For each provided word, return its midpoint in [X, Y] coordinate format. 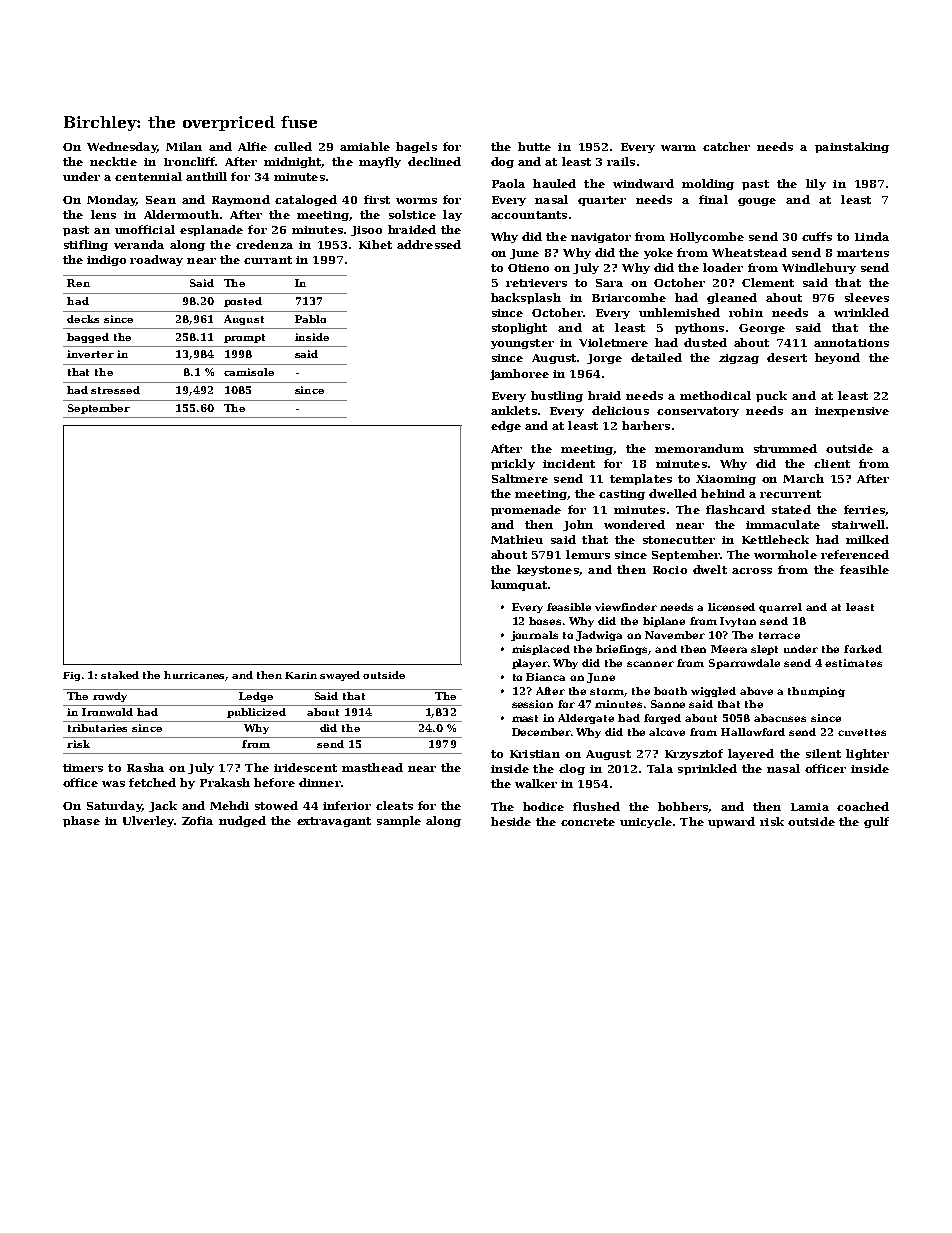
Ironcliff [189, 161]
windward [643, 183]
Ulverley [148, 821]
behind [723, 493]
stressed [115, 390]
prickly [513, 464]
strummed [785, 448]
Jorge [604, 359]
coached [863, 806]
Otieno [528, 268]
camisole [249, 372]
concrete [588, 822]
